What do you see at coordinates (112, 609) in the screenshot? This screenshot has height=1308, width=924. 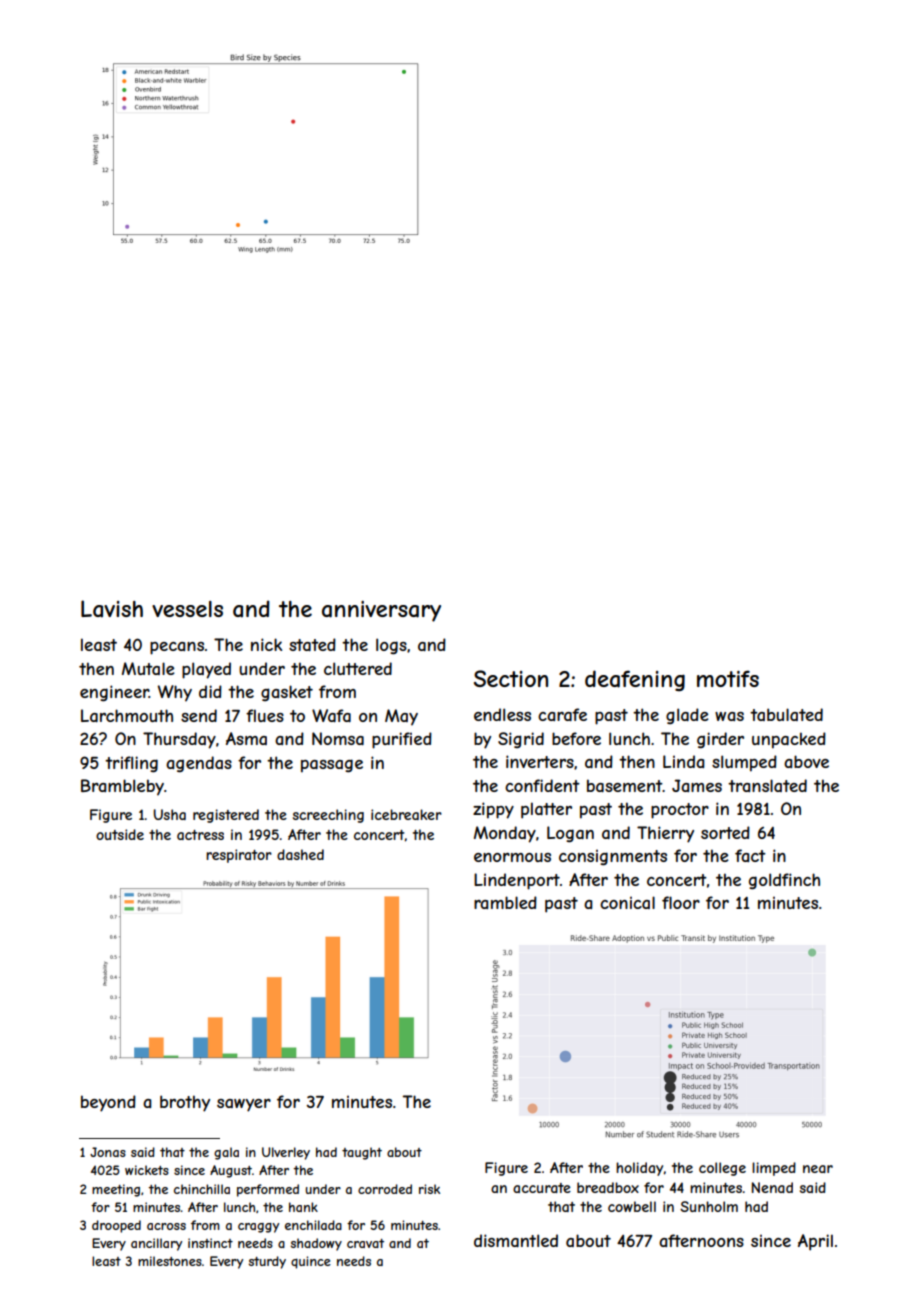 I see `Lavish` at bounding box center [112, 609].
